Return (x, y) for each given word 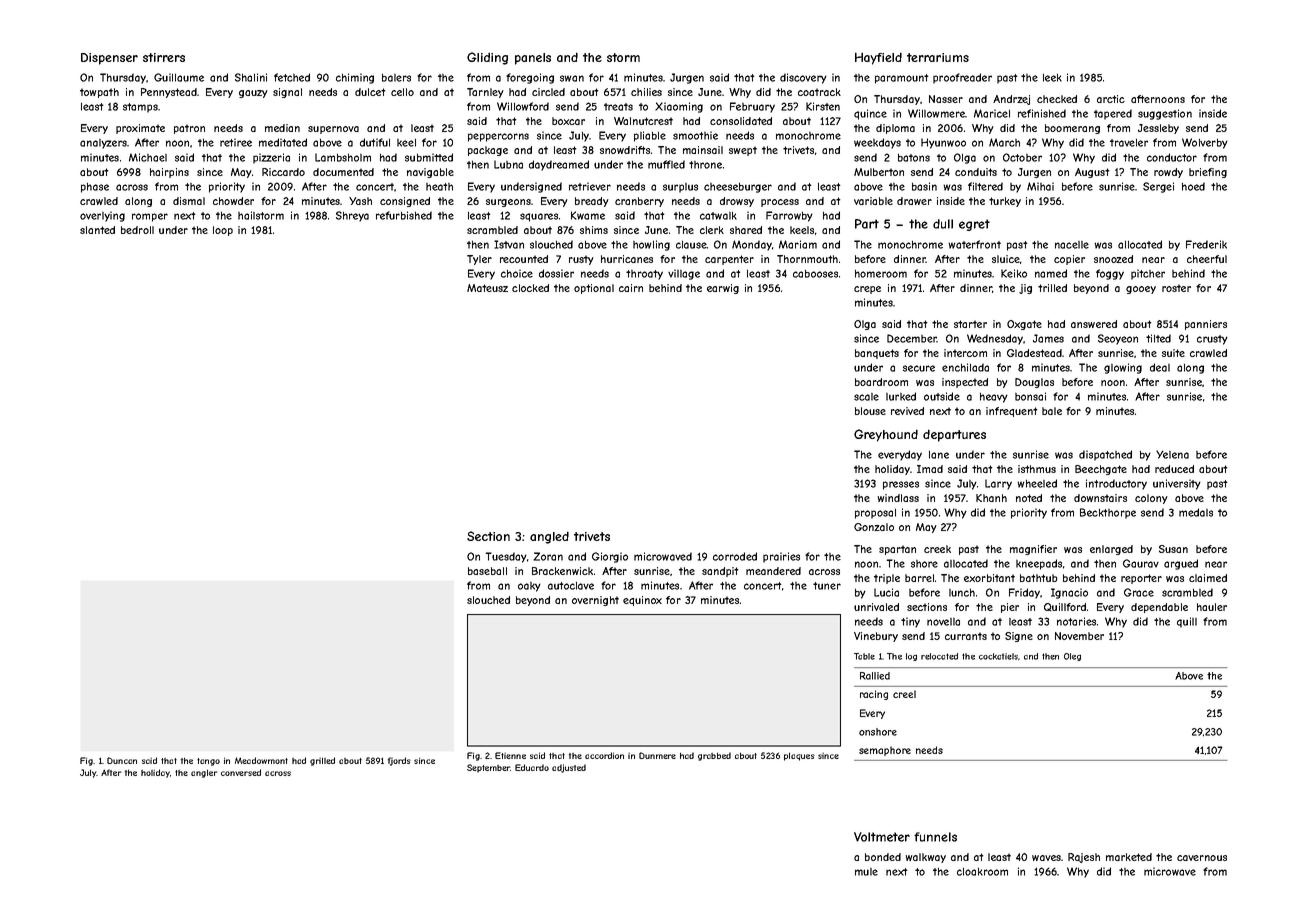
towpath (99, 93)
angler (204, 774)
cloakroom (982, 872)
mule (866, 872)
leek (1052, 78)
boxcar (568, 121)
